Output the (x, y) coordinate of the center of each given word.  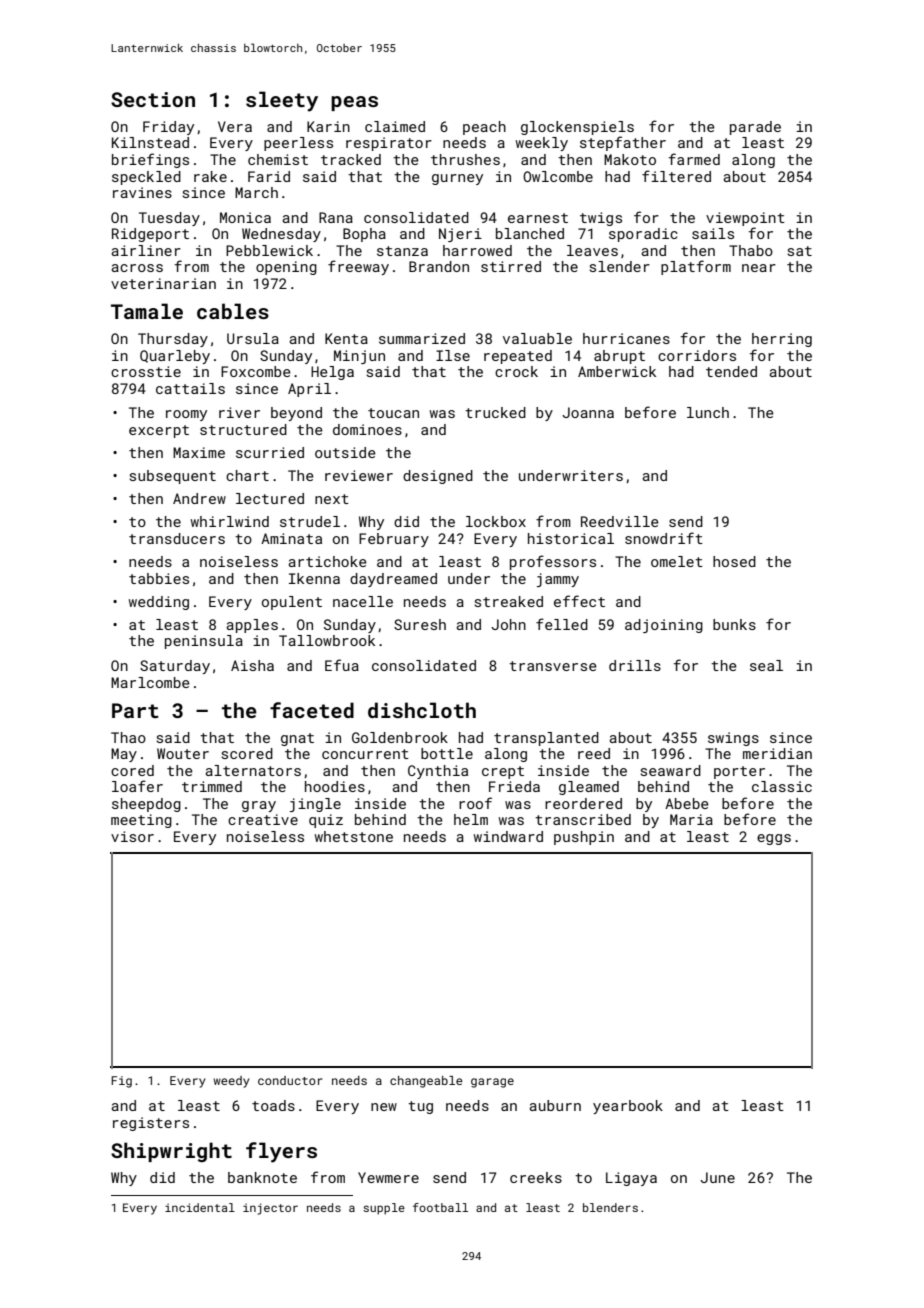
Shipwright (171, 1152)
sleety (282, 101)
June (717, 1177)
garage (492, 1083)
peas (354, 103)
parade (755, 128)
